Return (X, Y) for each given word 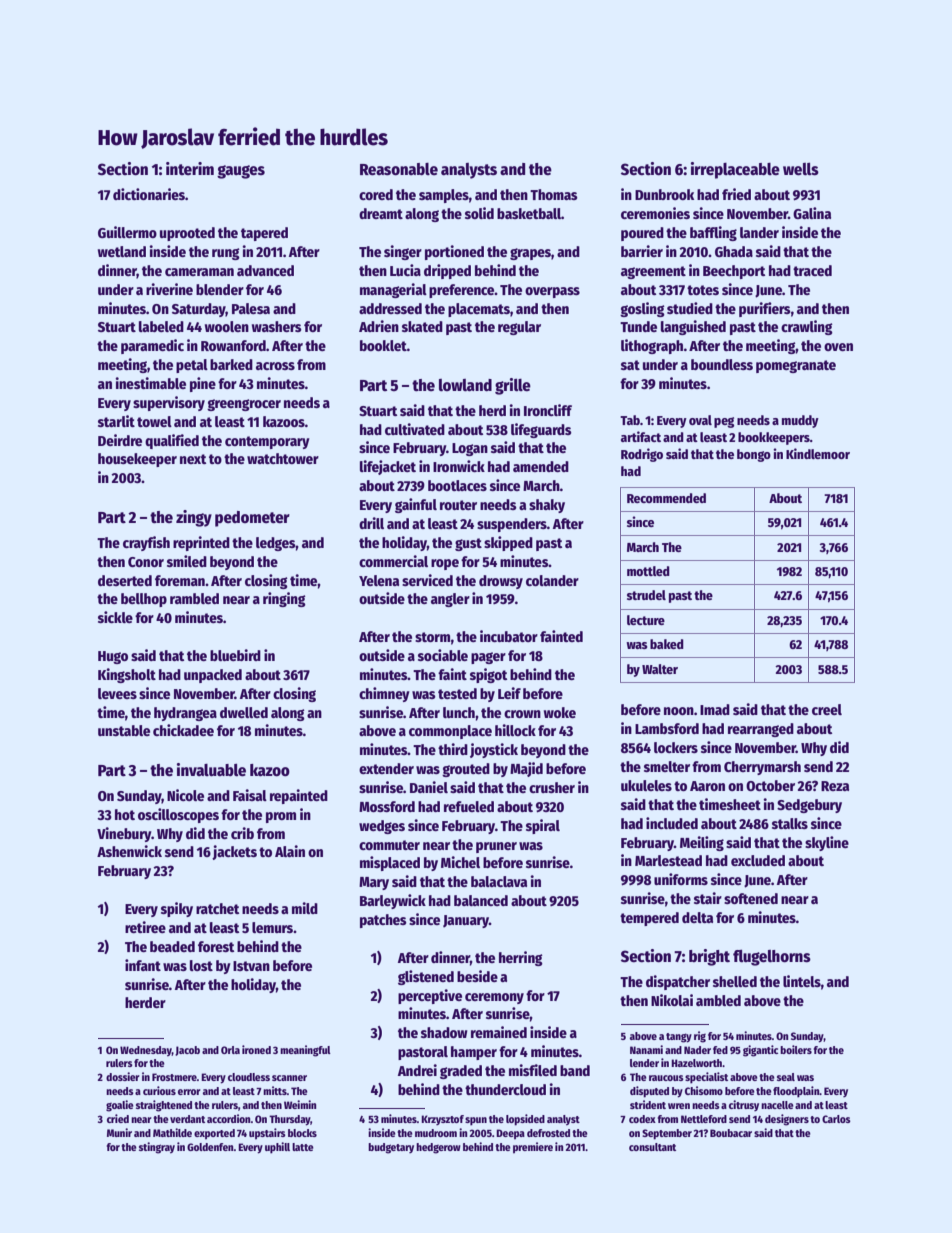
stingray (157, 1148)
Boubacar (731, 1133)
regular (519, 328)
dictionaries (149, 194)
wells (801, 169)
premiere (533, 1148)
